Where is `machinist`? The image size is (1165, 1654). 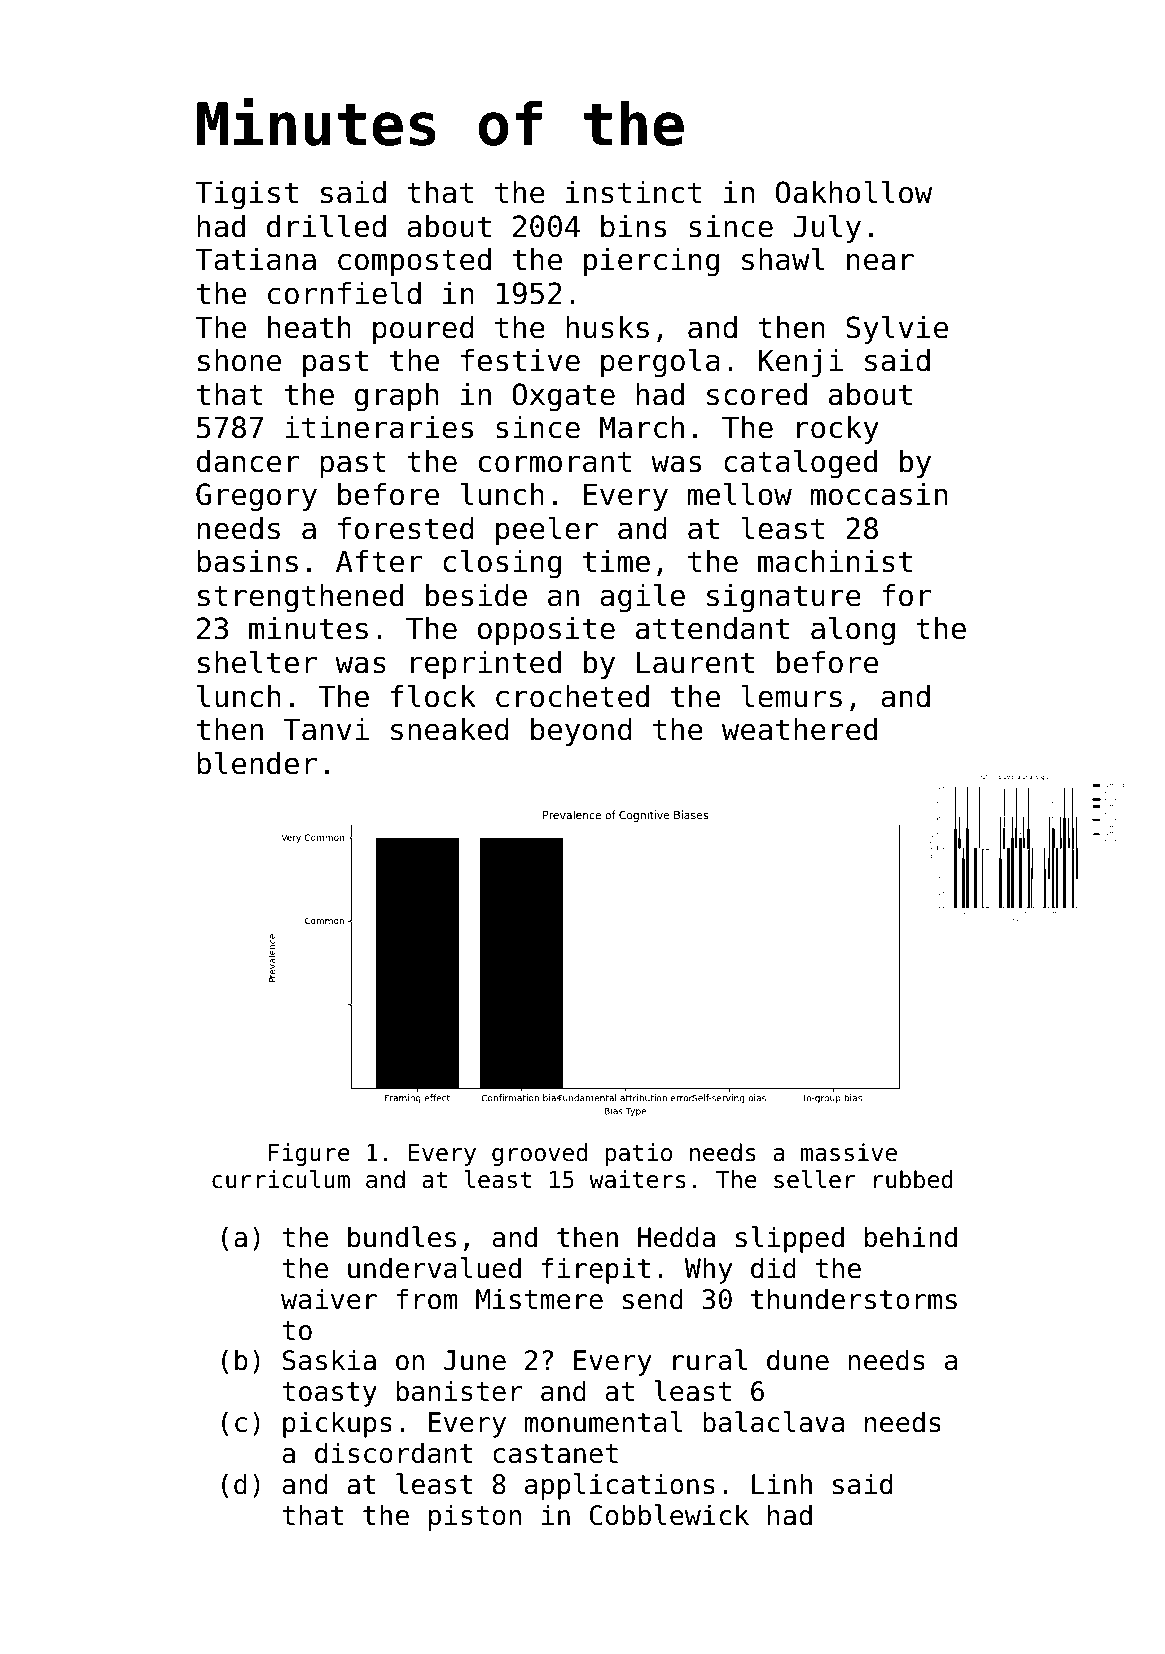 machinist is located at coordinates (835, 561).
